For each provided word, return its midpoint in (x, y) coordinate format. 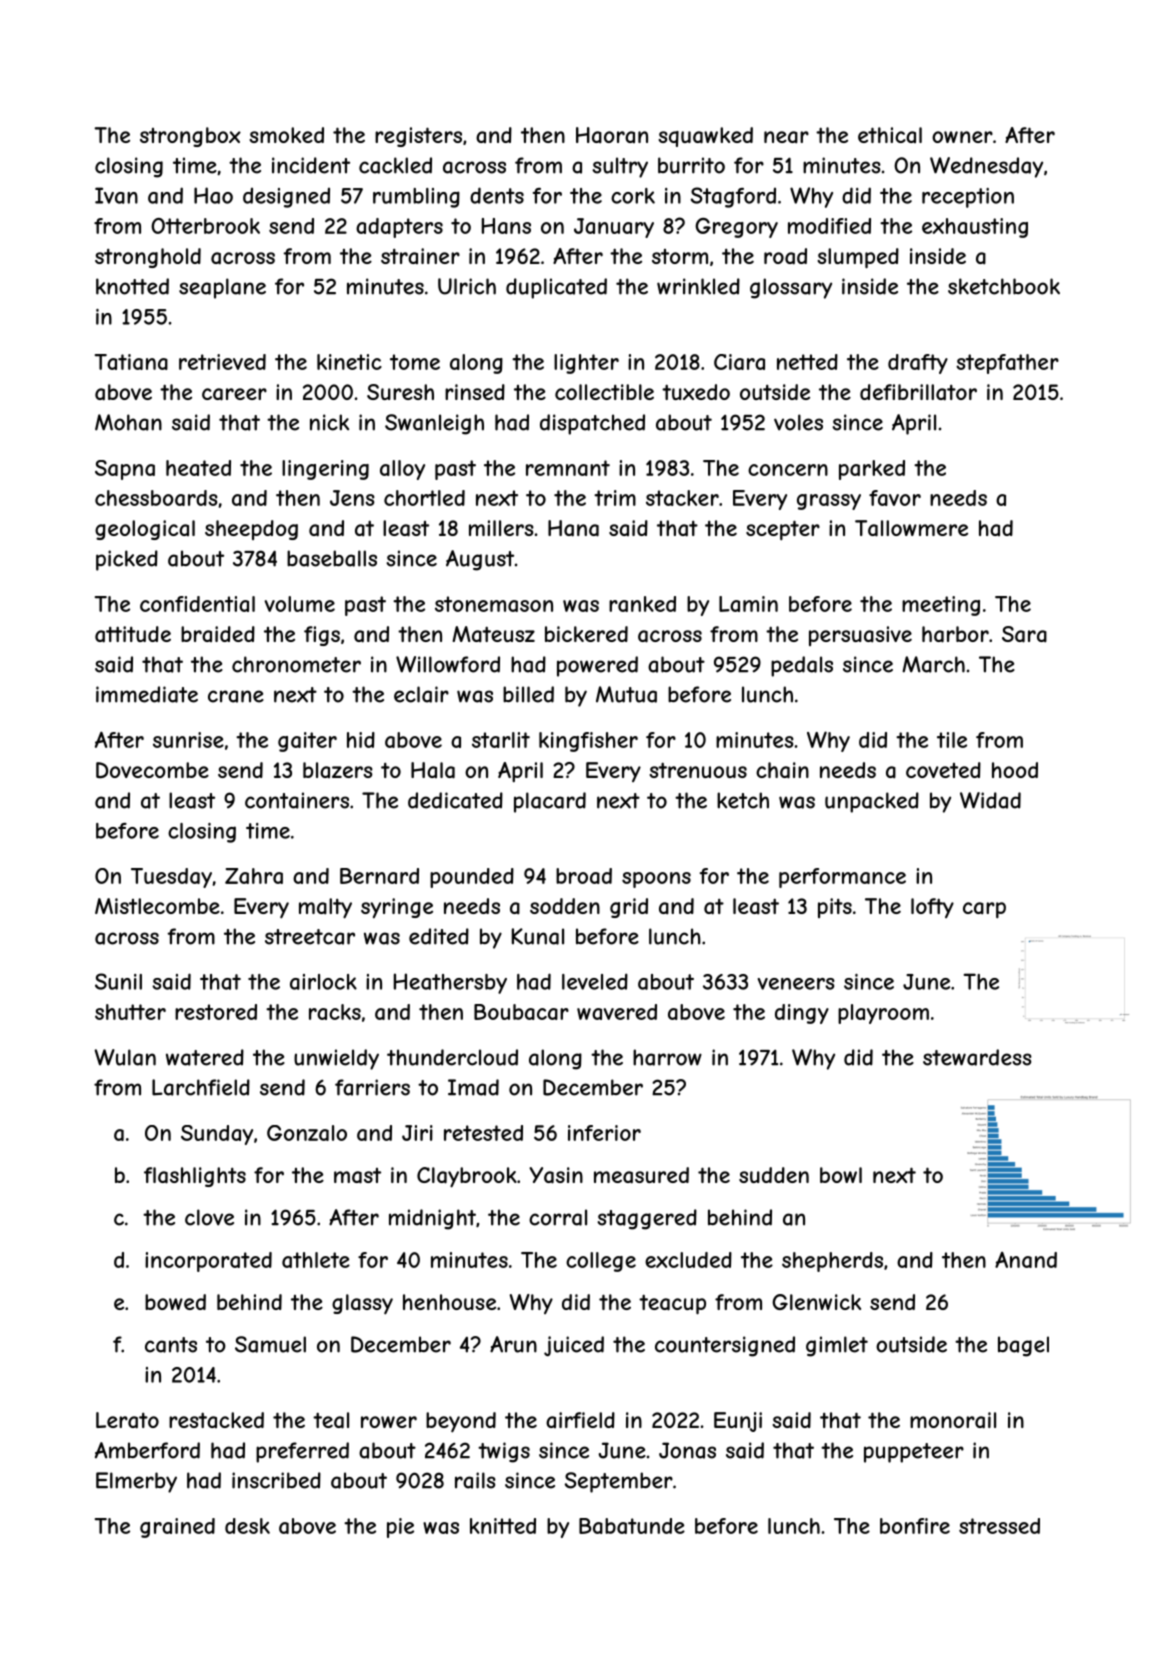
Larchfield (201, 1087)
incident (311, 165)
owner (962, 137)
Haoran (612, 135)
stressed (999, 1526)
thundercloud (452, 1057)
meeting (941, 606)
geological (145, 530)
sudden (774, 1175)
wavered (617, 1012)
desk (247, 1526)
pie (400, 1528)
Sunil (118, 981)
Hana (573, 528)
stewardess (977, 1057)
